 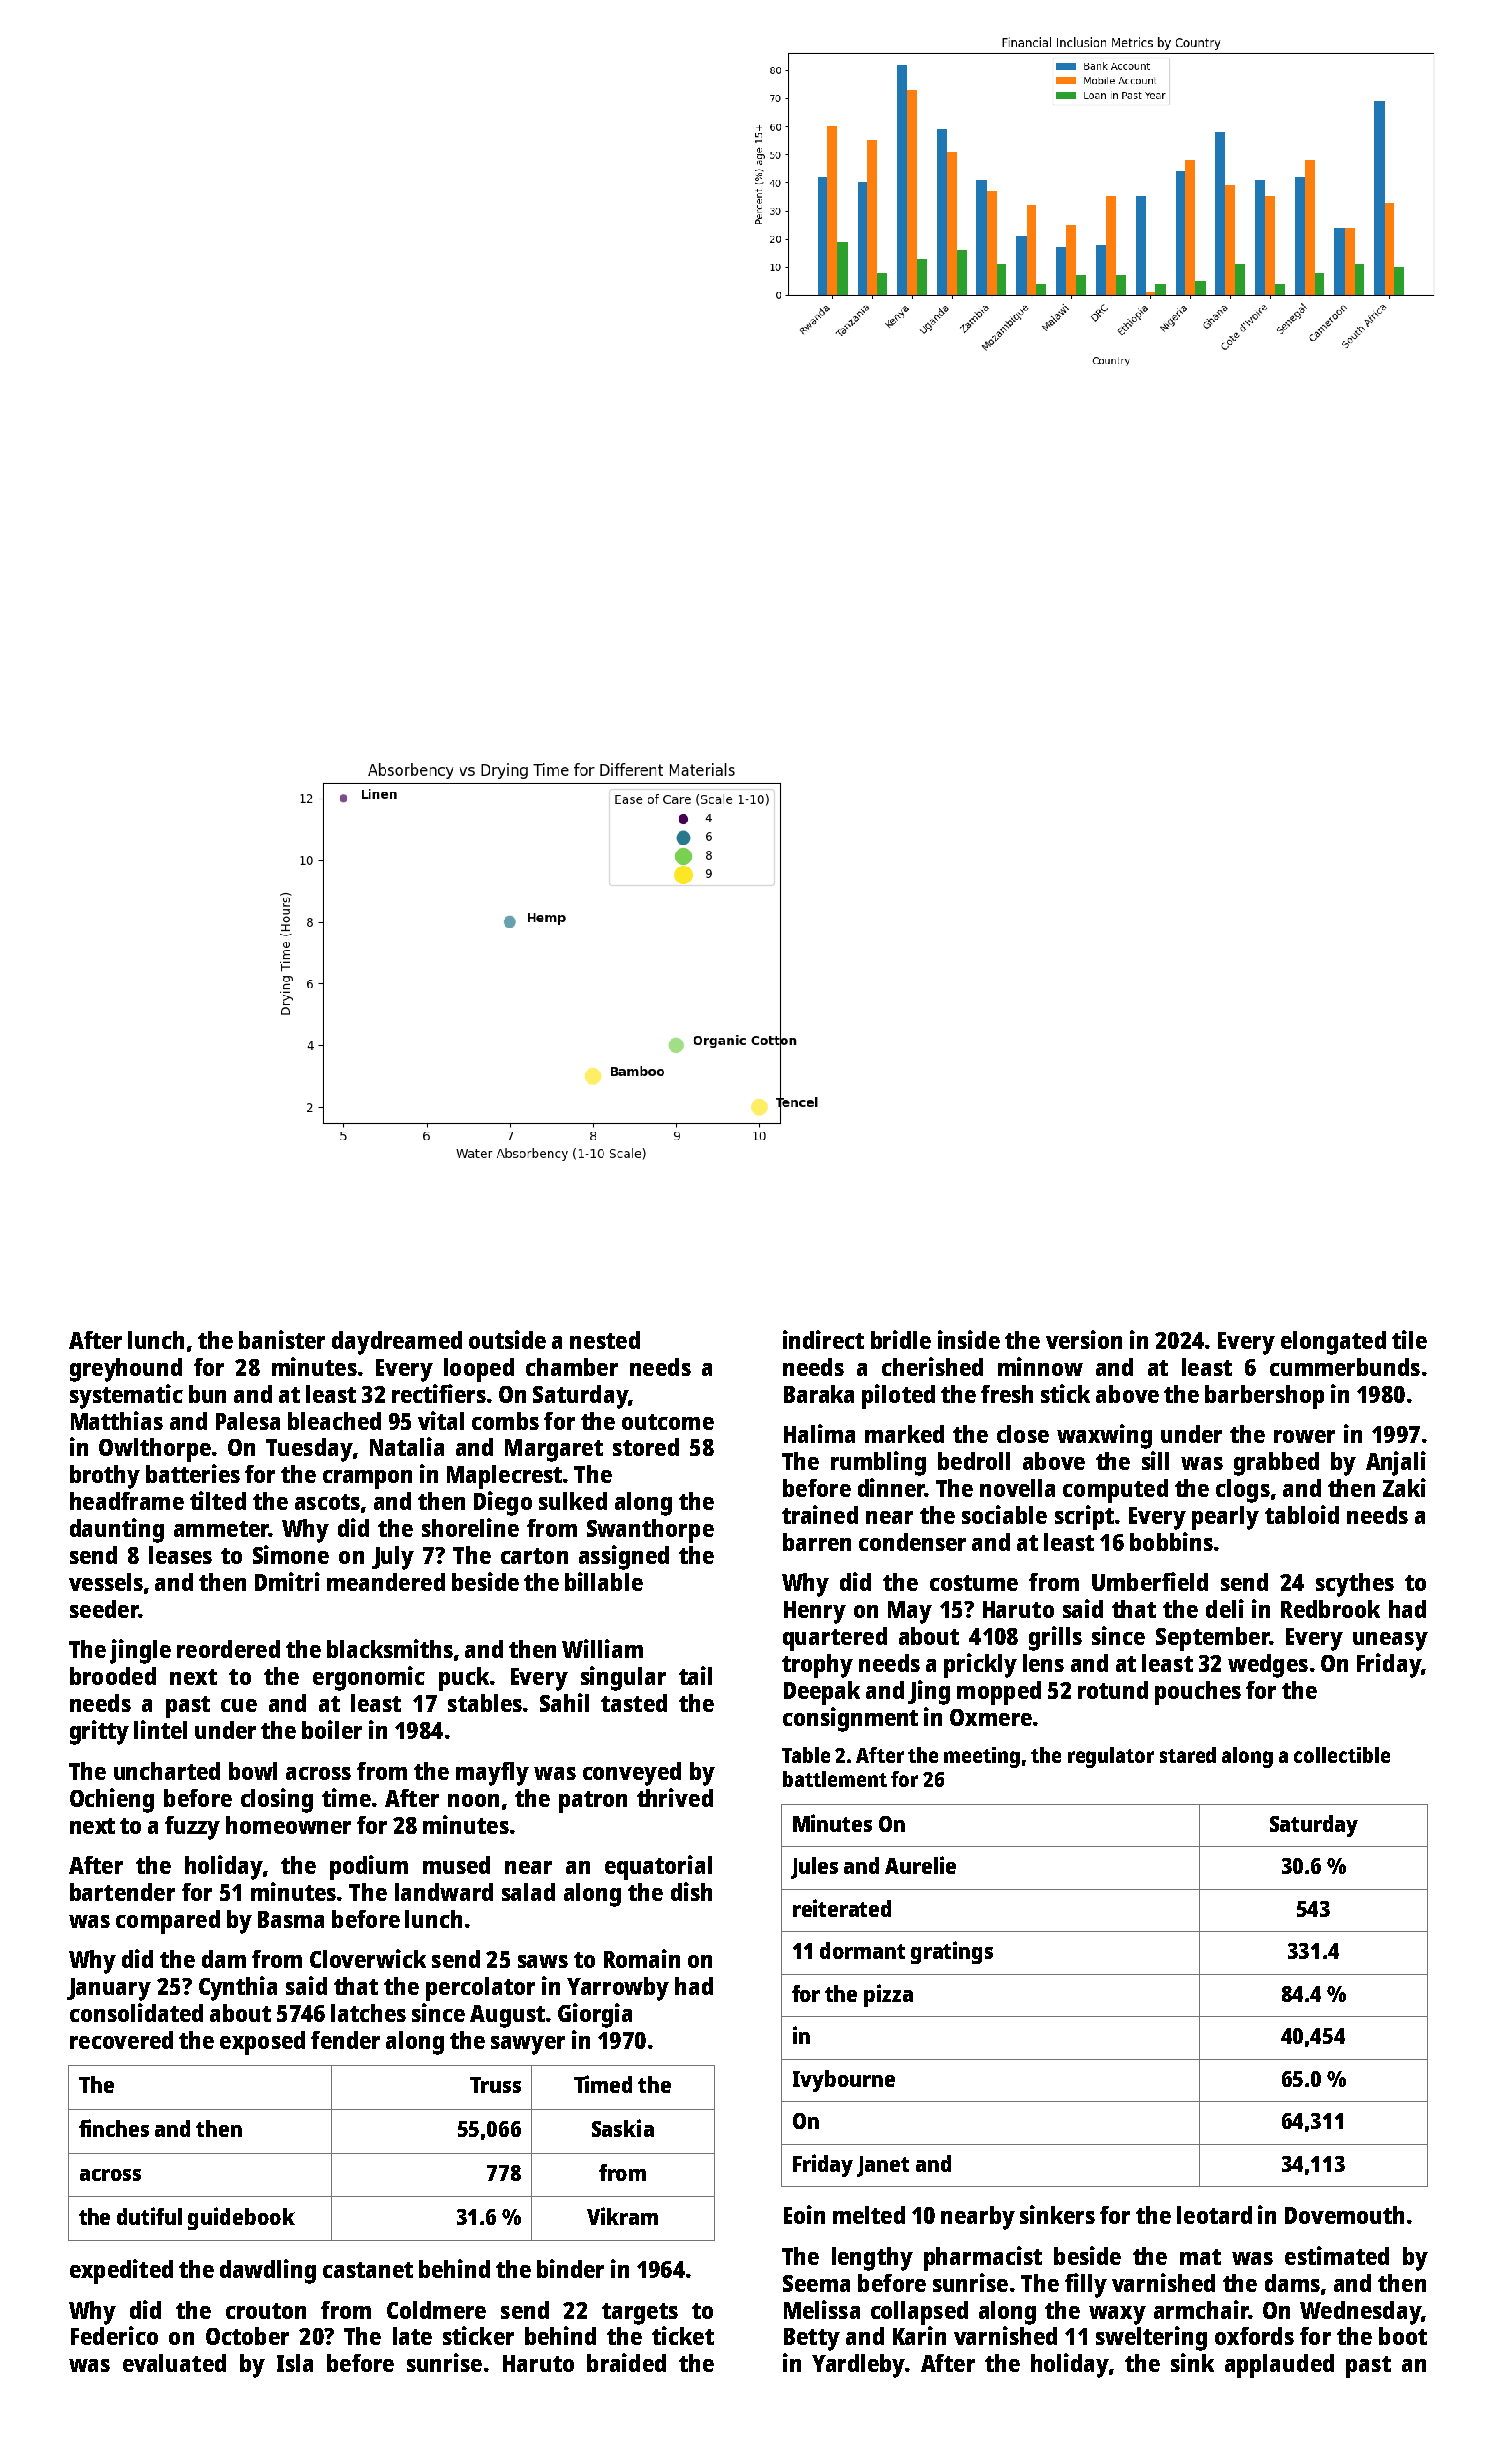 I want to click on deli, so click(x=1225, y=1608).
